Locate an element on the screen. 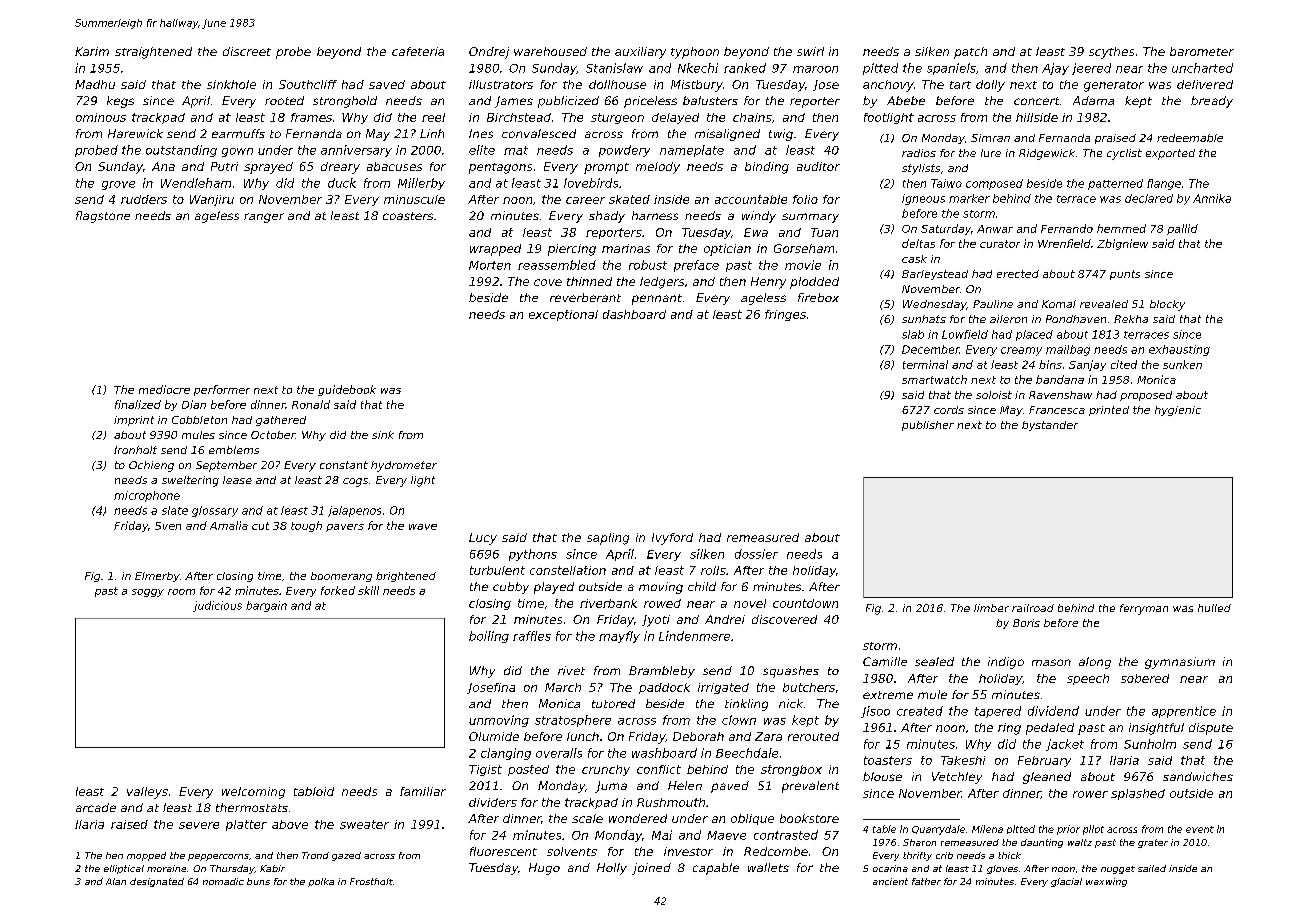 This screenshot has height=924, width=1308. countdown is located at coordinates (805, 603).
